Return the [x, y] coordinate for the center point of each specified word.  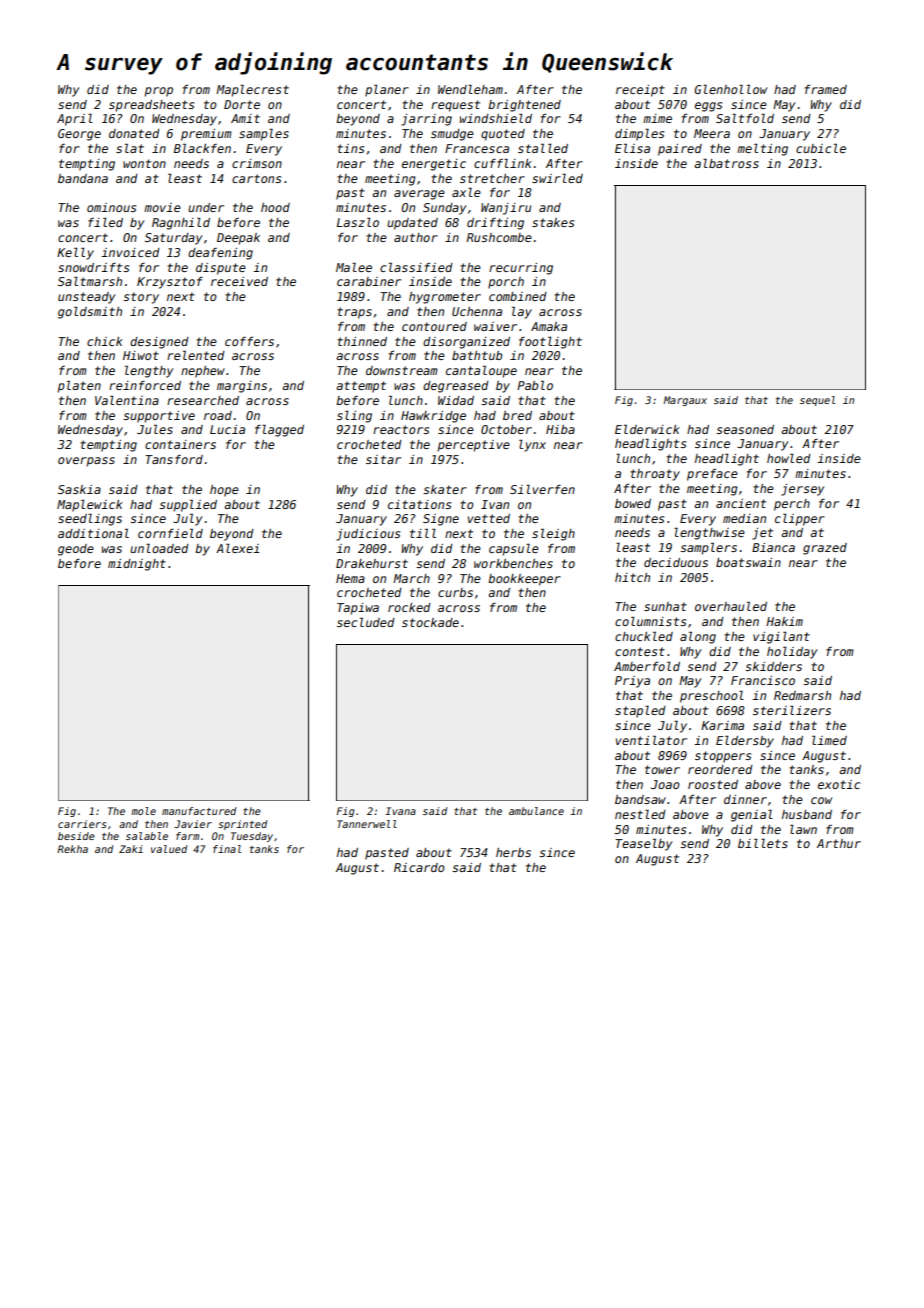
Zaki [131, 849]
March [411, 578]
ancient [741, 503]
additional [93, 533]
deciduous [676, 562]
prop [158, 92]
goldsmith [90, 312]
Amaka [549, 326]
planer [387, 90]
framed [826, 89]
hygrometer [445, 298]
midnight [137, 565]
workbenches [513, 563]
